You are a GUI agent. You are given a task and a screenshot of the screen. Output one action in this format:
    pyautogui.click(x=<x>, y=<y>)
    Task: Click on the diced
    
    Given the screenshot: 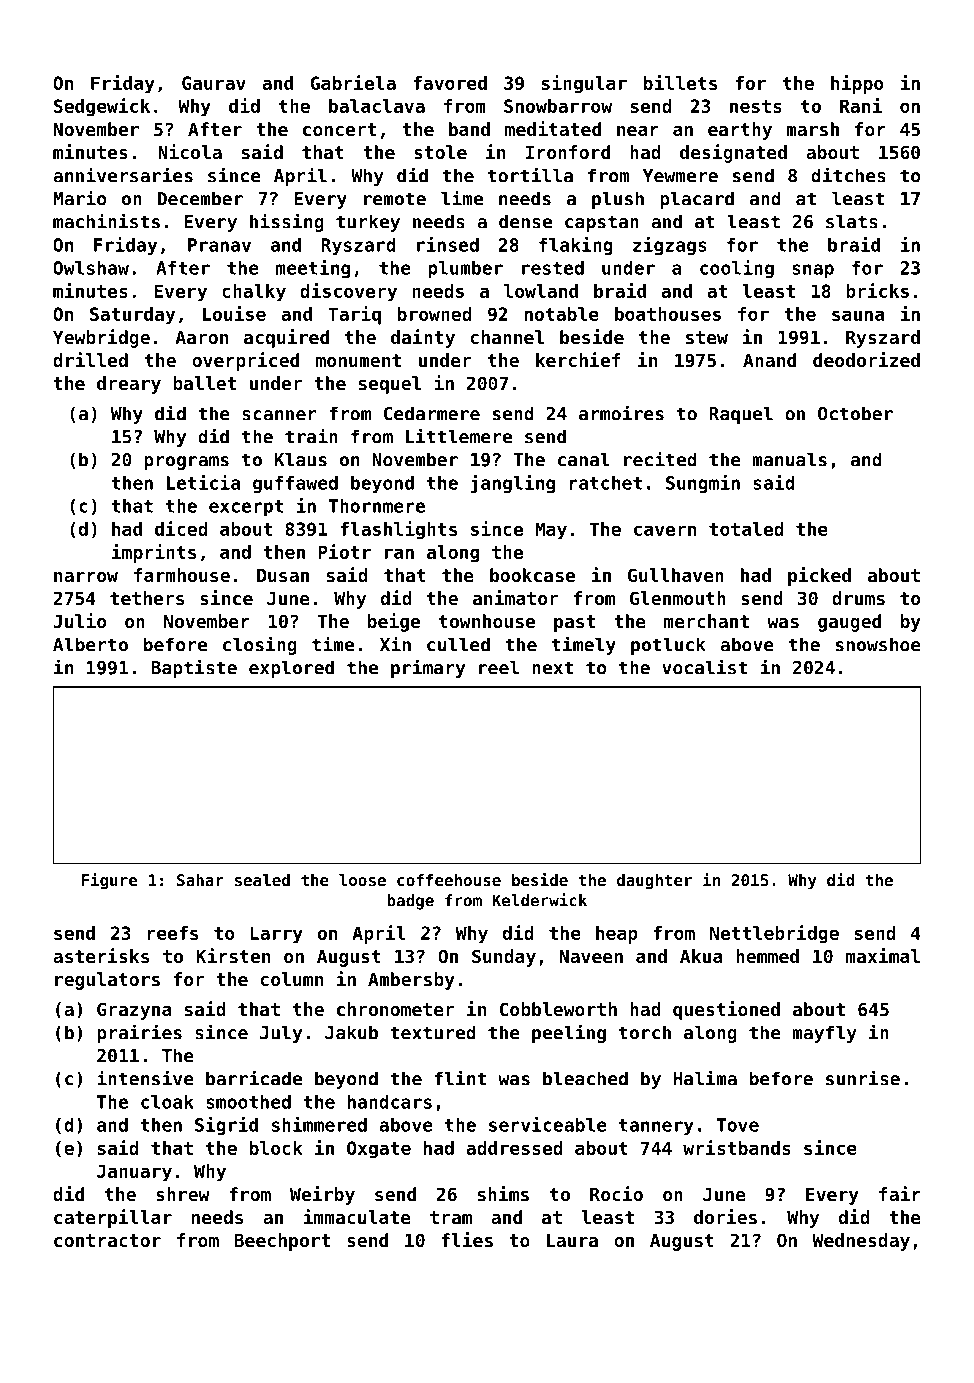 What is the action you would take?
    pyautogui.click(x=181, y=528)
